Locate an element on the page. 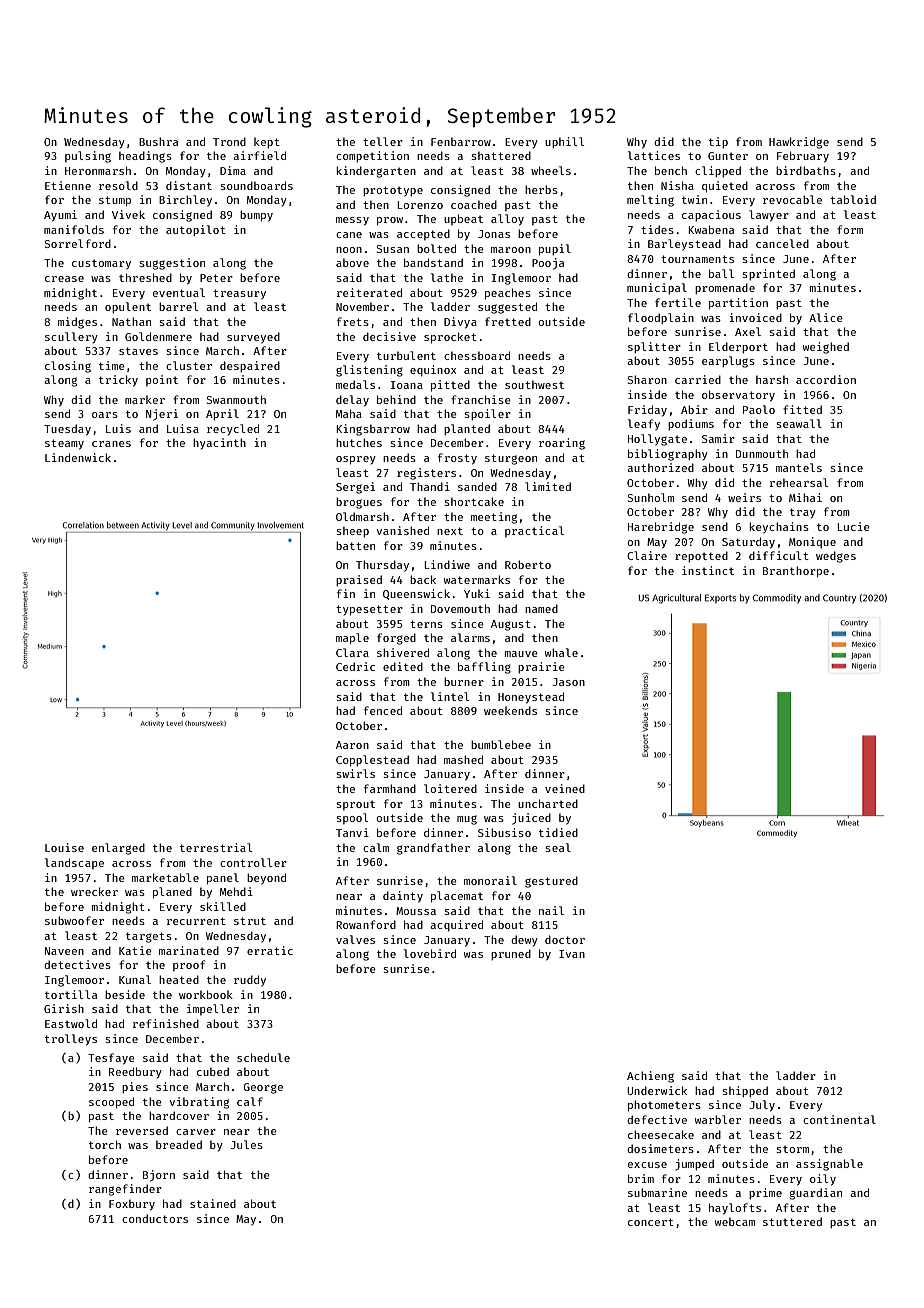  veined is located at coordinates (565, 788).
